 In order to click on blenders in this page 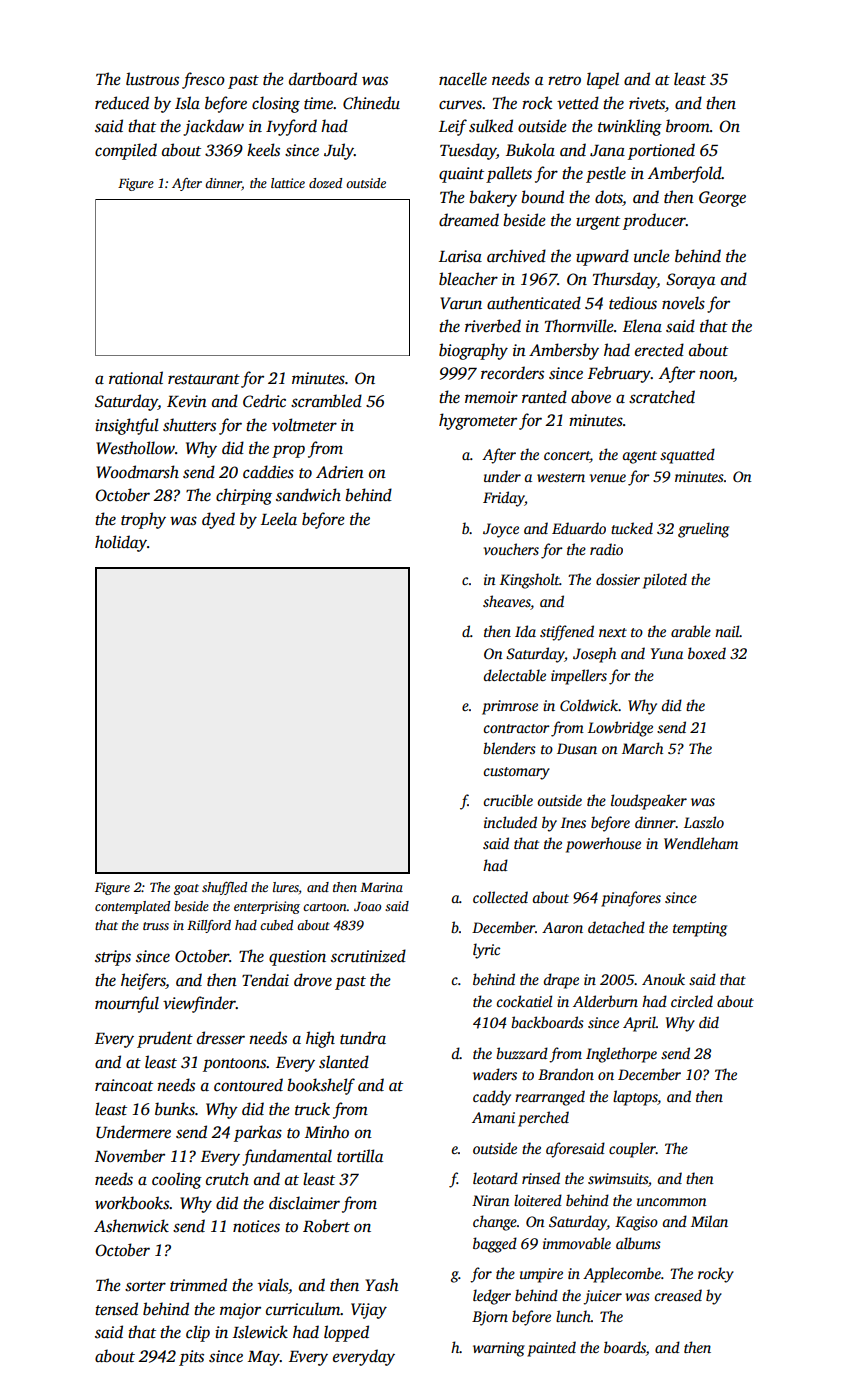, I will do `click(509, 748)`.
